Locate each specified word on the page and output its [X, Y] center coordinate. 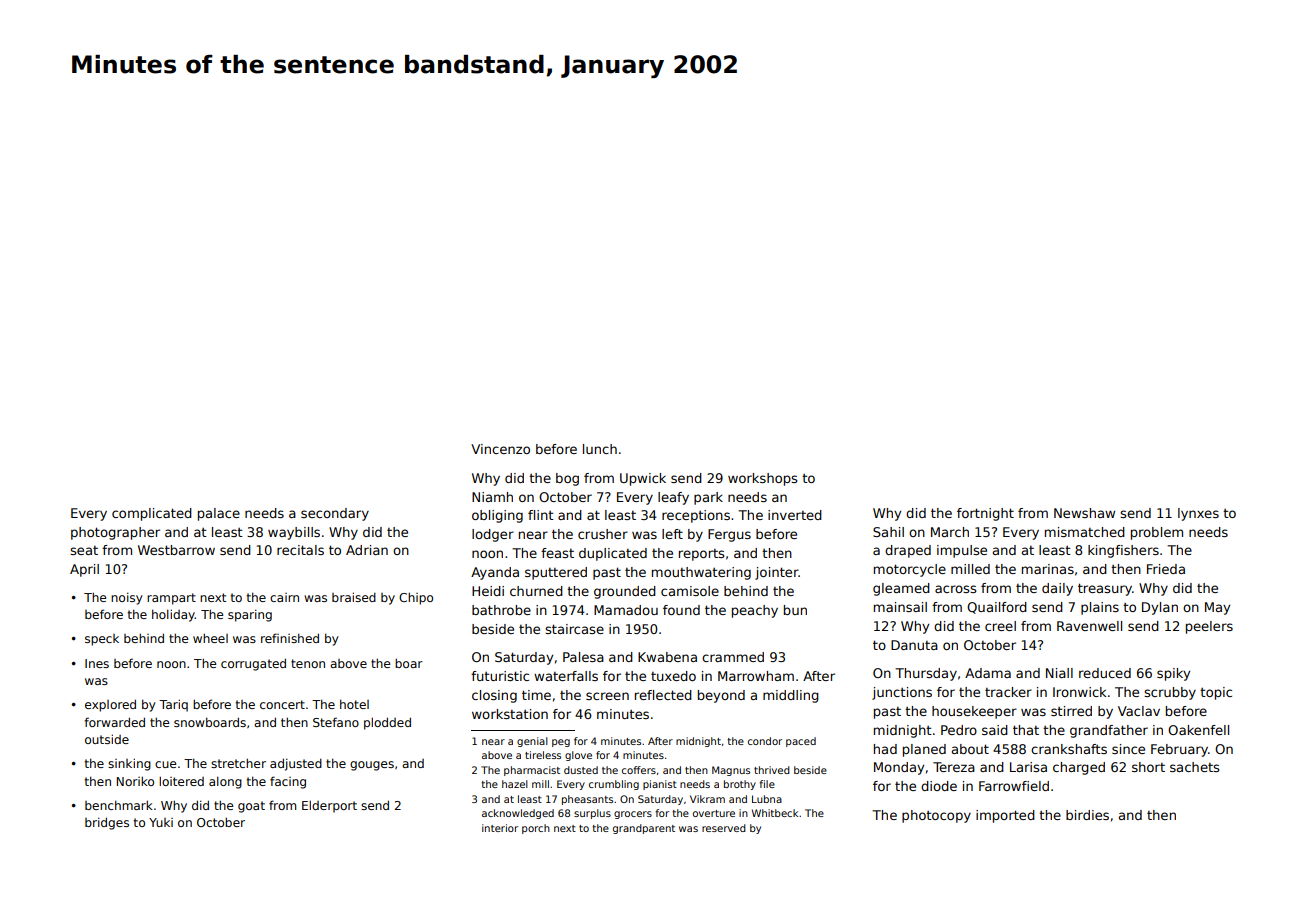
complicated [152, 514]
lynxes [1198, 514]
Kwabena [667, 657]
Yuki [161, 822]
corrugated [253, 664]
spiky [1173, 674]
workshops [762, 479]
